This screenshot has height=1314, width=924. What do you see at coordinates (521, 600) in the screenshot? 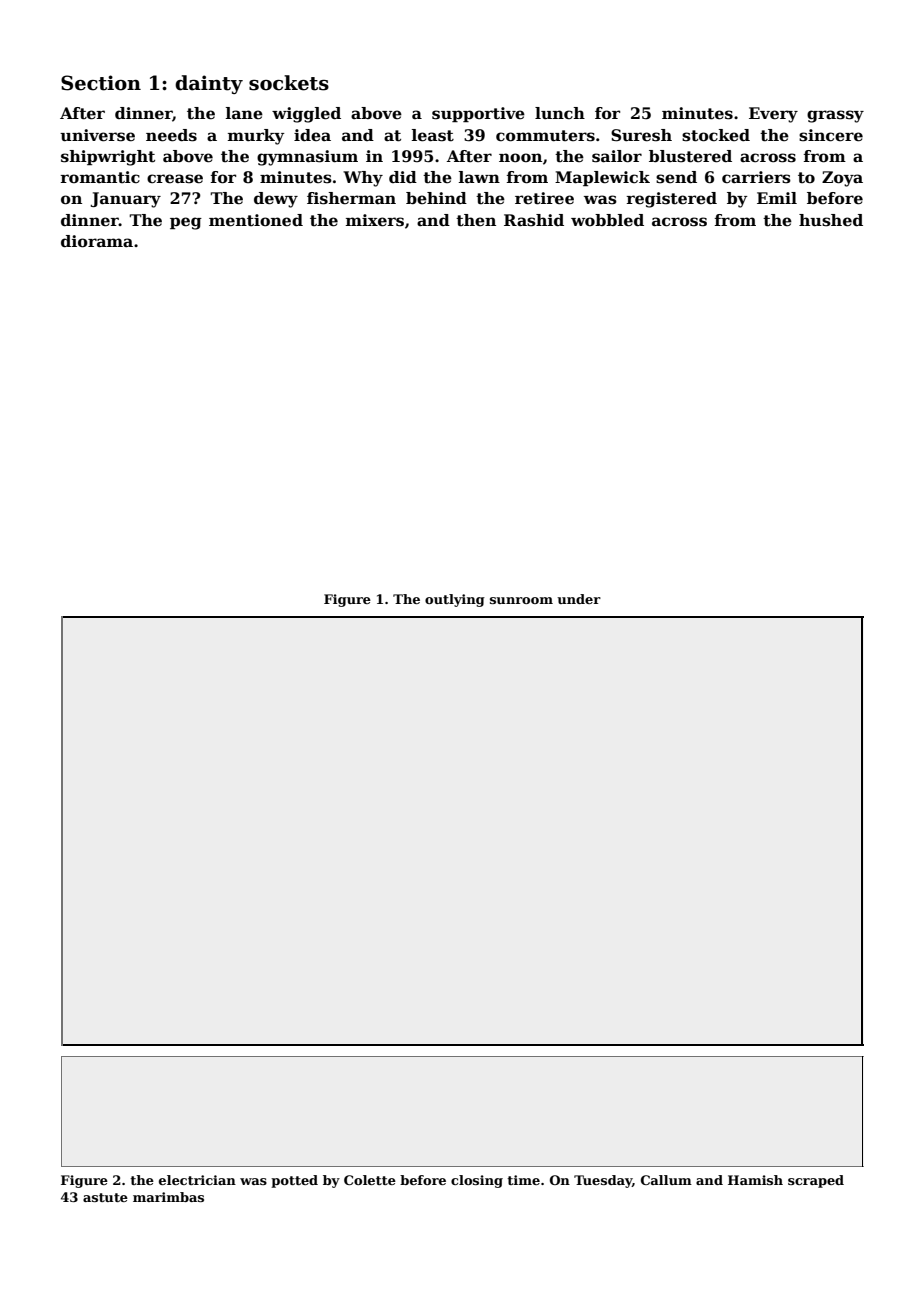
I see `sunroom` at bounding box center [521, 600].
